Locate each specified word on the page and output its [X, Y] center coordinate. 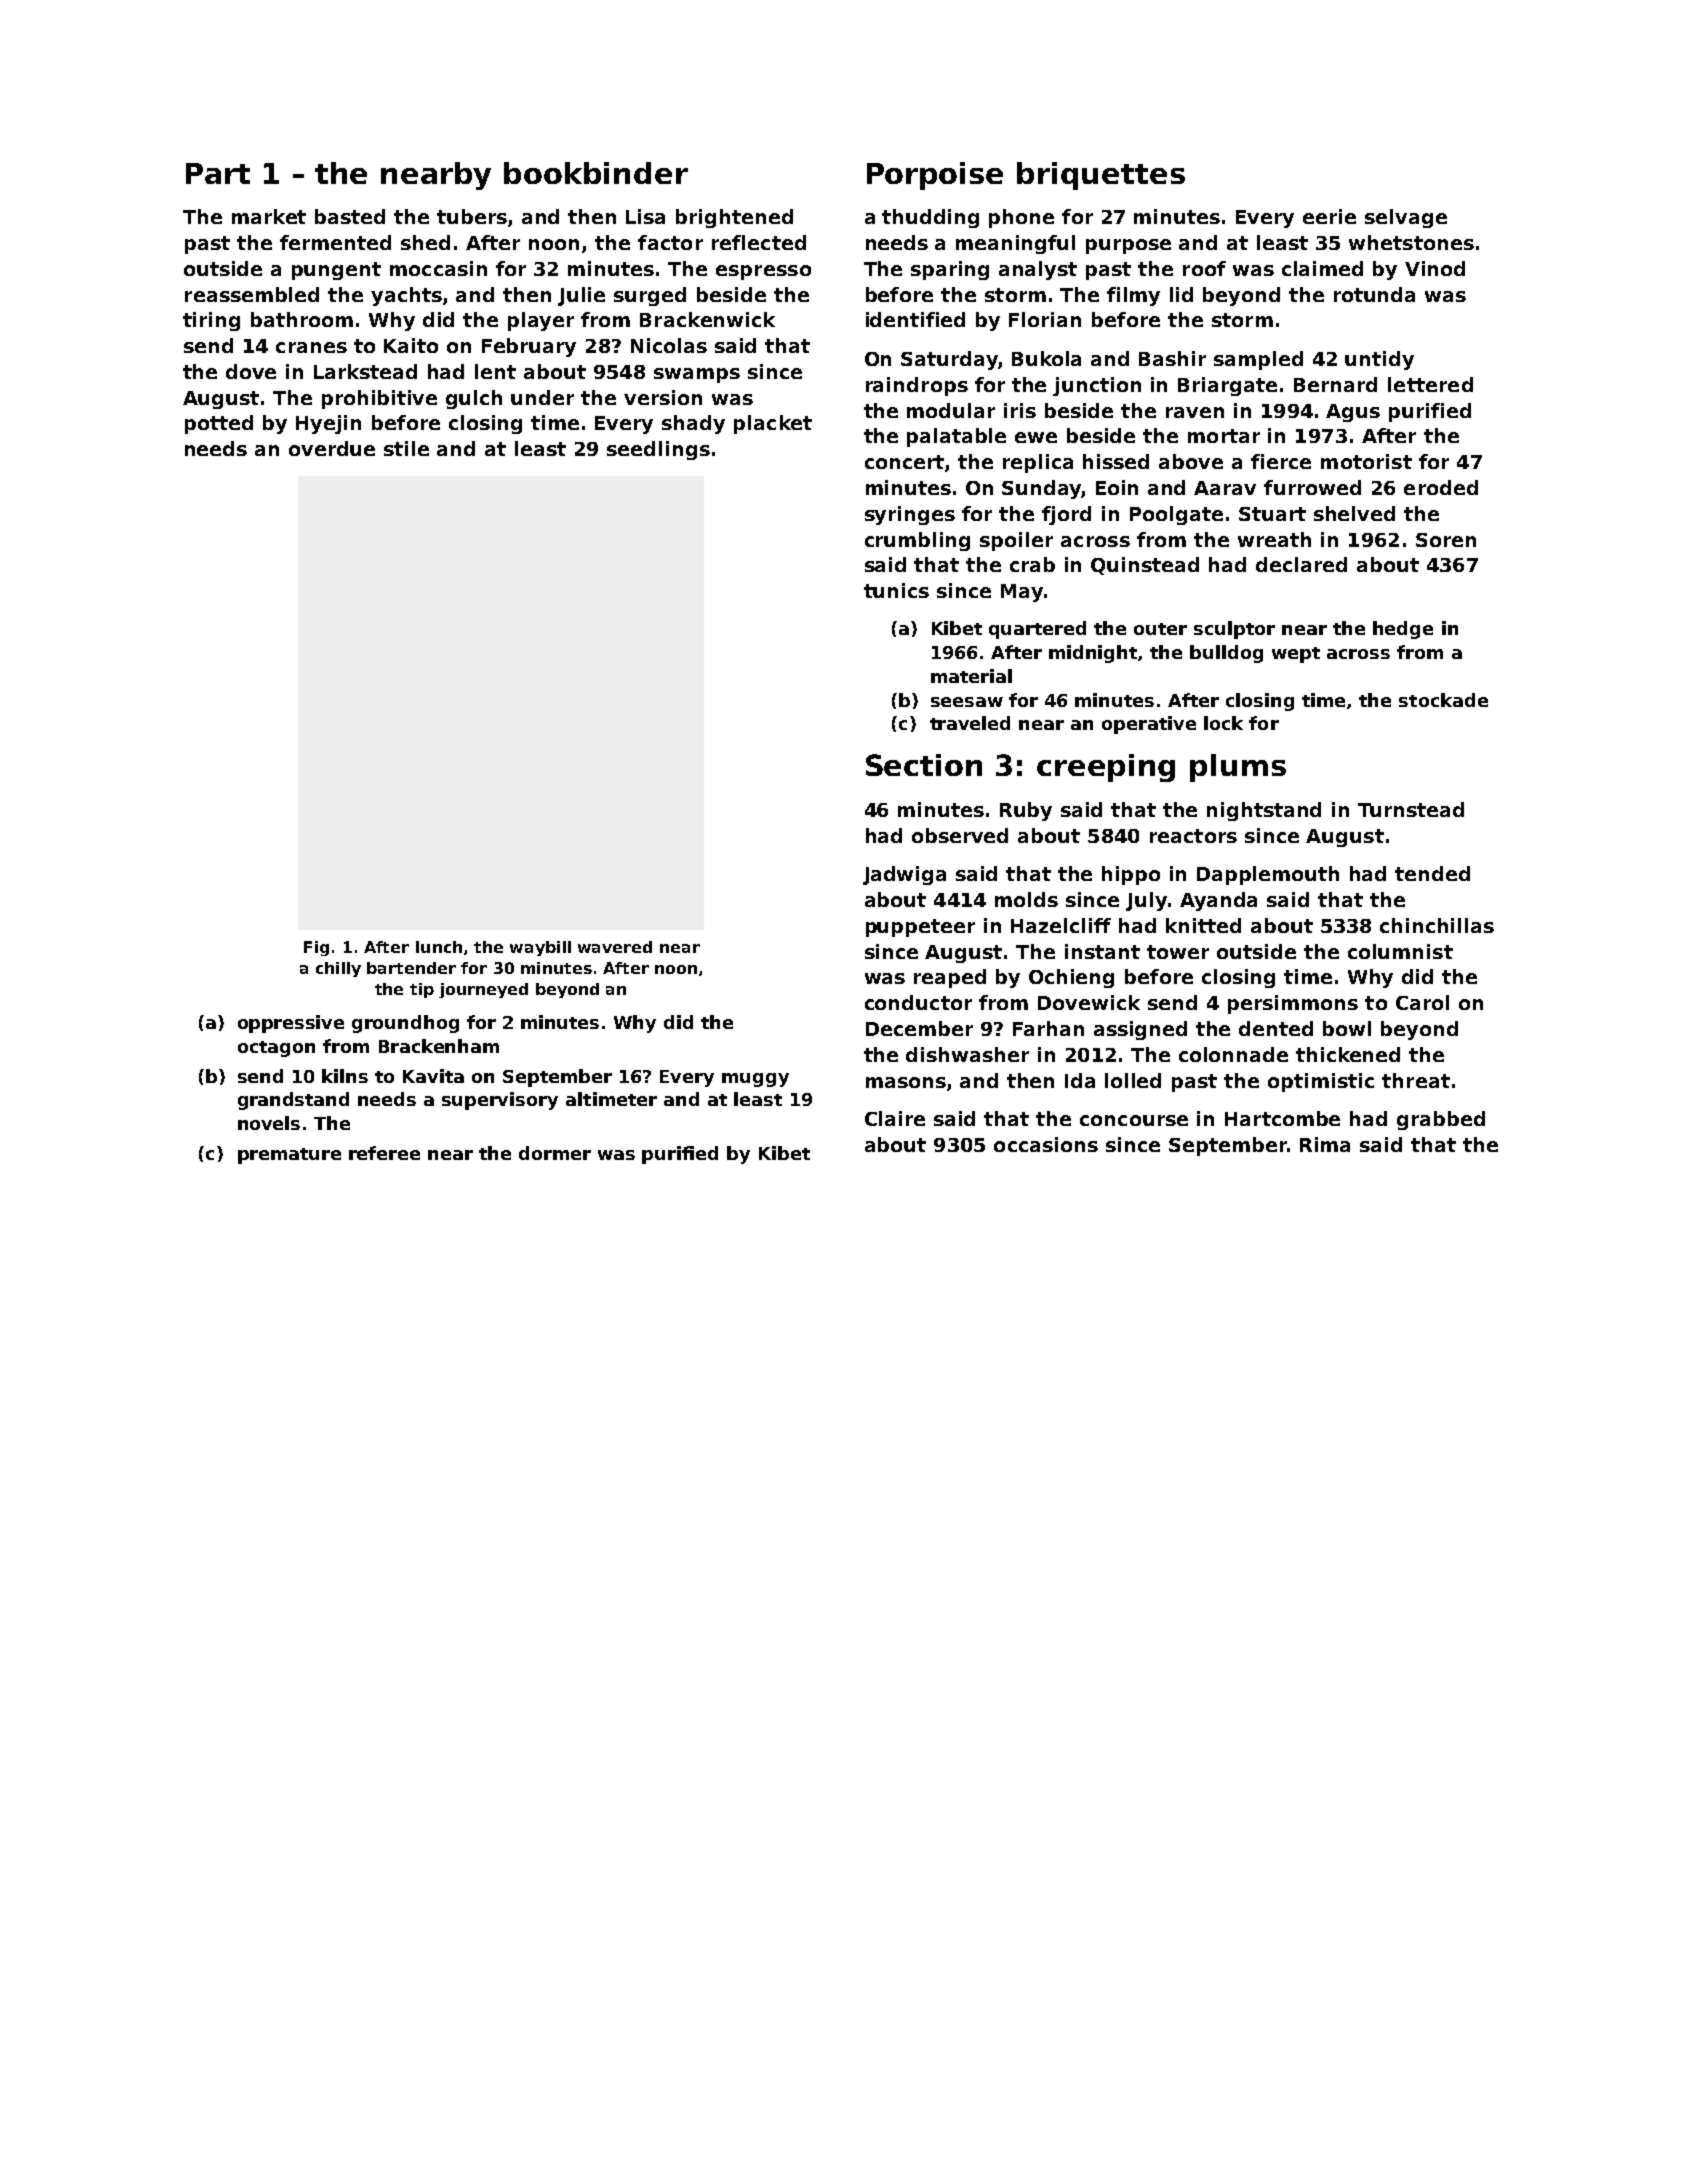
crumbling [917, 541]
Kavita [433, 1076]
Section [924, 765]
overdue [332, 448]
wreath [1274, 539]
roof [1204, 268]
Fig [316, 948]
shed [425, 242]
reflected [759, 242]
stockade [1443, 700]
